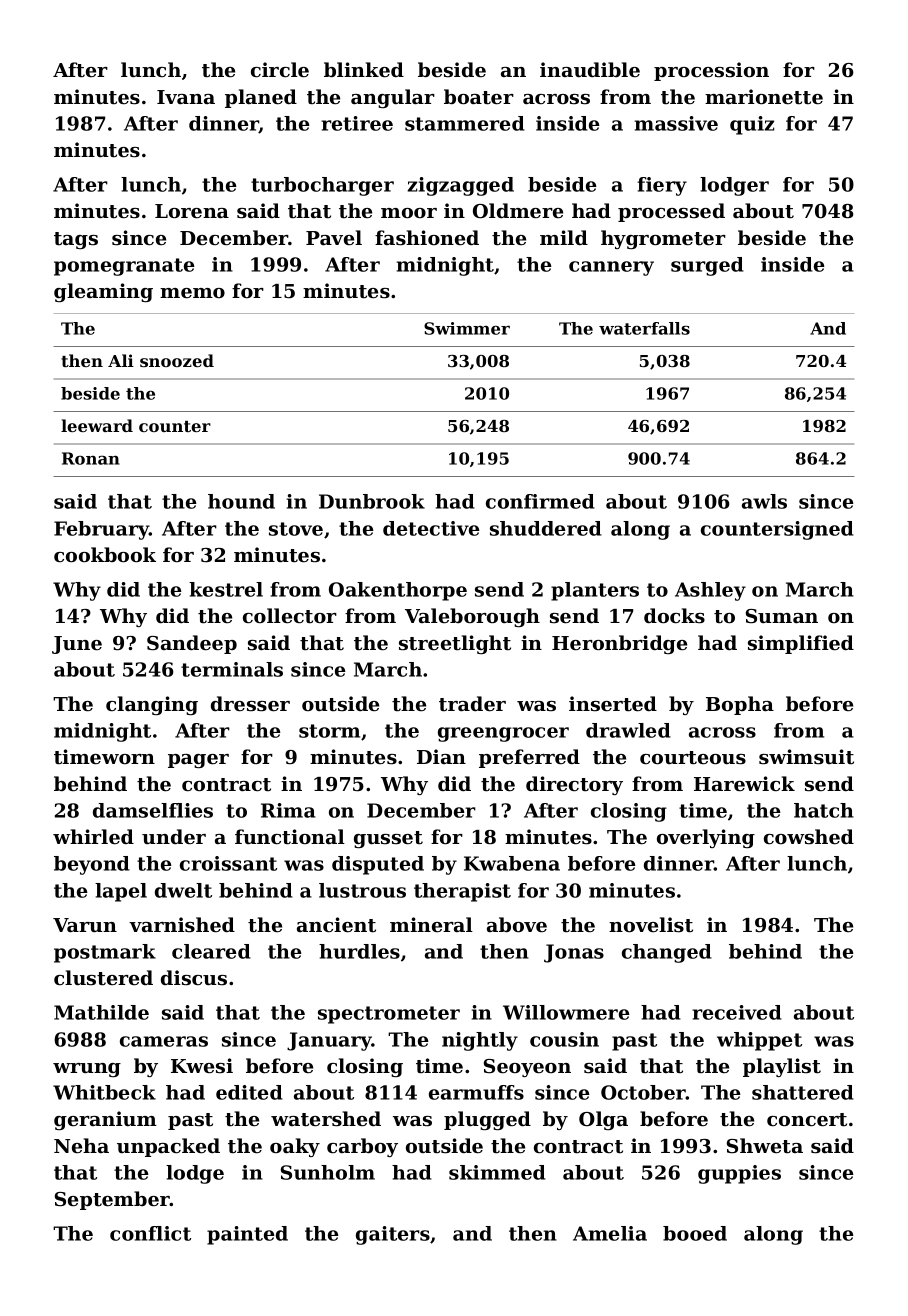 The image size is (908, 1316). I want to click on Ivana, so click(186, 97).
